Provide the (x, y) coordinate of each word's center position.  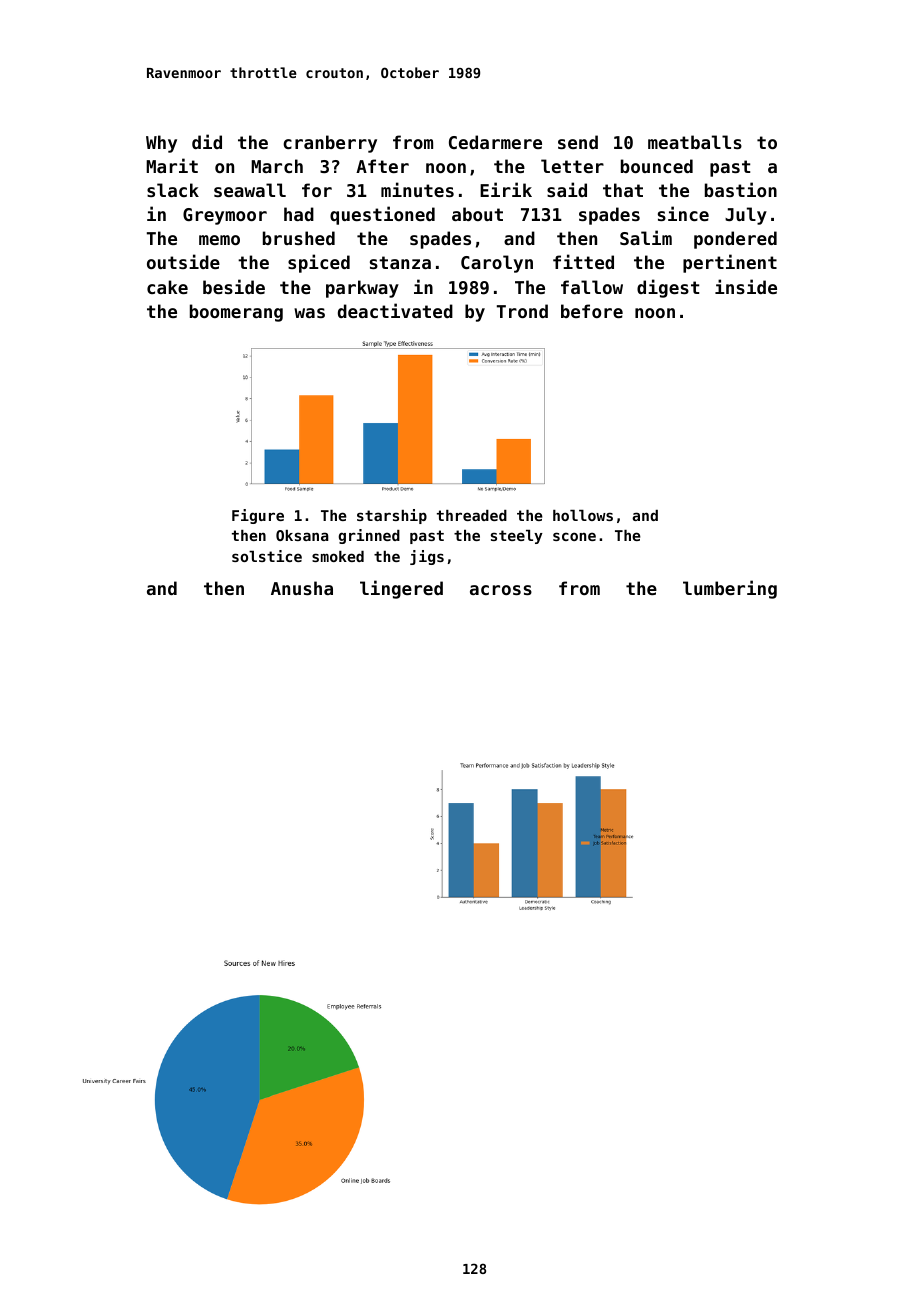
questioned (382, 215)
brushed (299, 238)
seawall (250, 190)
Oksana (302, 535)
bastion (741, 189)
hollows (583, 515)
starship (392, 516)
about (477, 214)
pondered (735, 240)
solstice (267, 556)
